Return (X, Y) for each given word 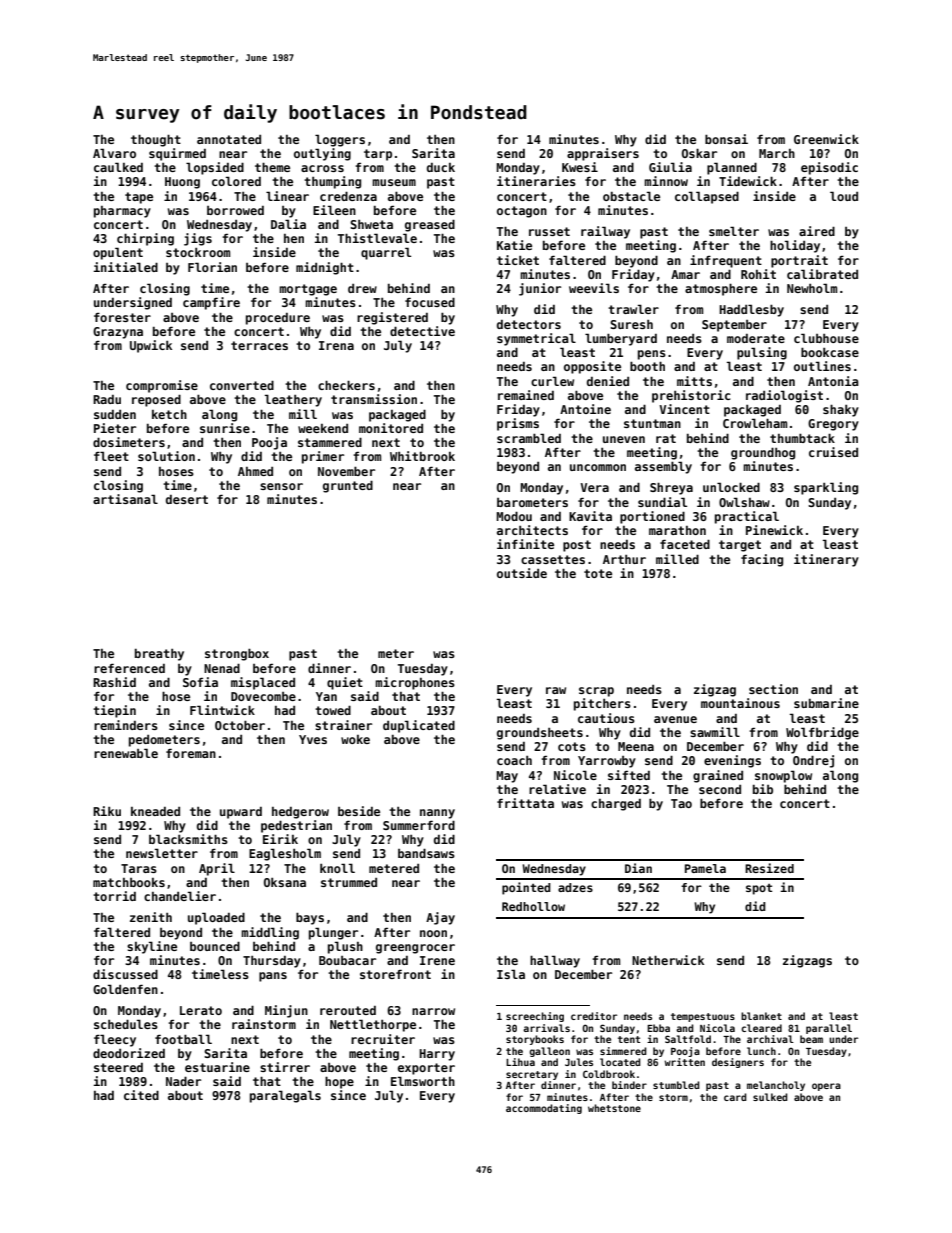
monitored (391, 428)
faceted (685, 544)
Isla (511, 974)
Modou (514, 516)
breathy (159, 655)
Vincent (684, 409)
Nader (183, 1081)
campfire (211, 303)
